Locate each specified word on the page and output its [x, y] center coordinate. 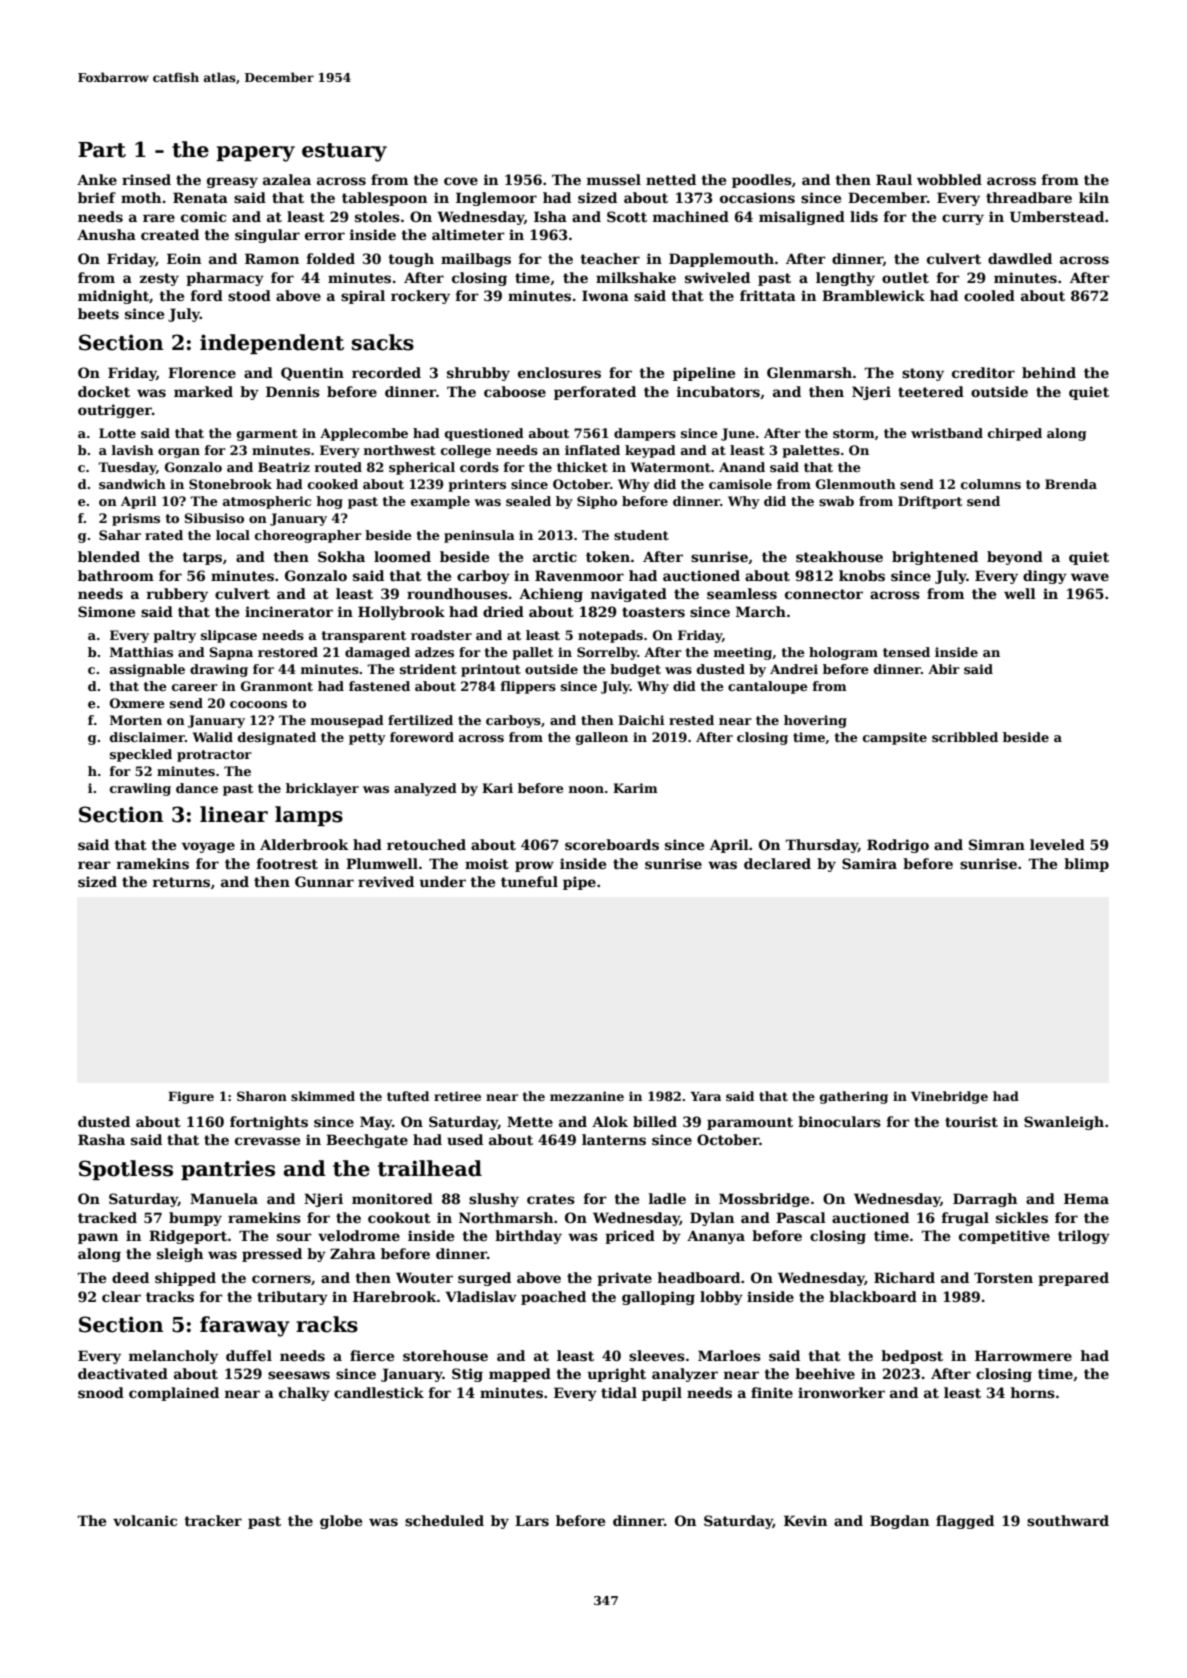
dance [197, 788]
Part [102, 150]
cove [461, 181]
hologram [843, 653]
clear [121, 1296]
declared [777, 863]
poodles [762, 181]
